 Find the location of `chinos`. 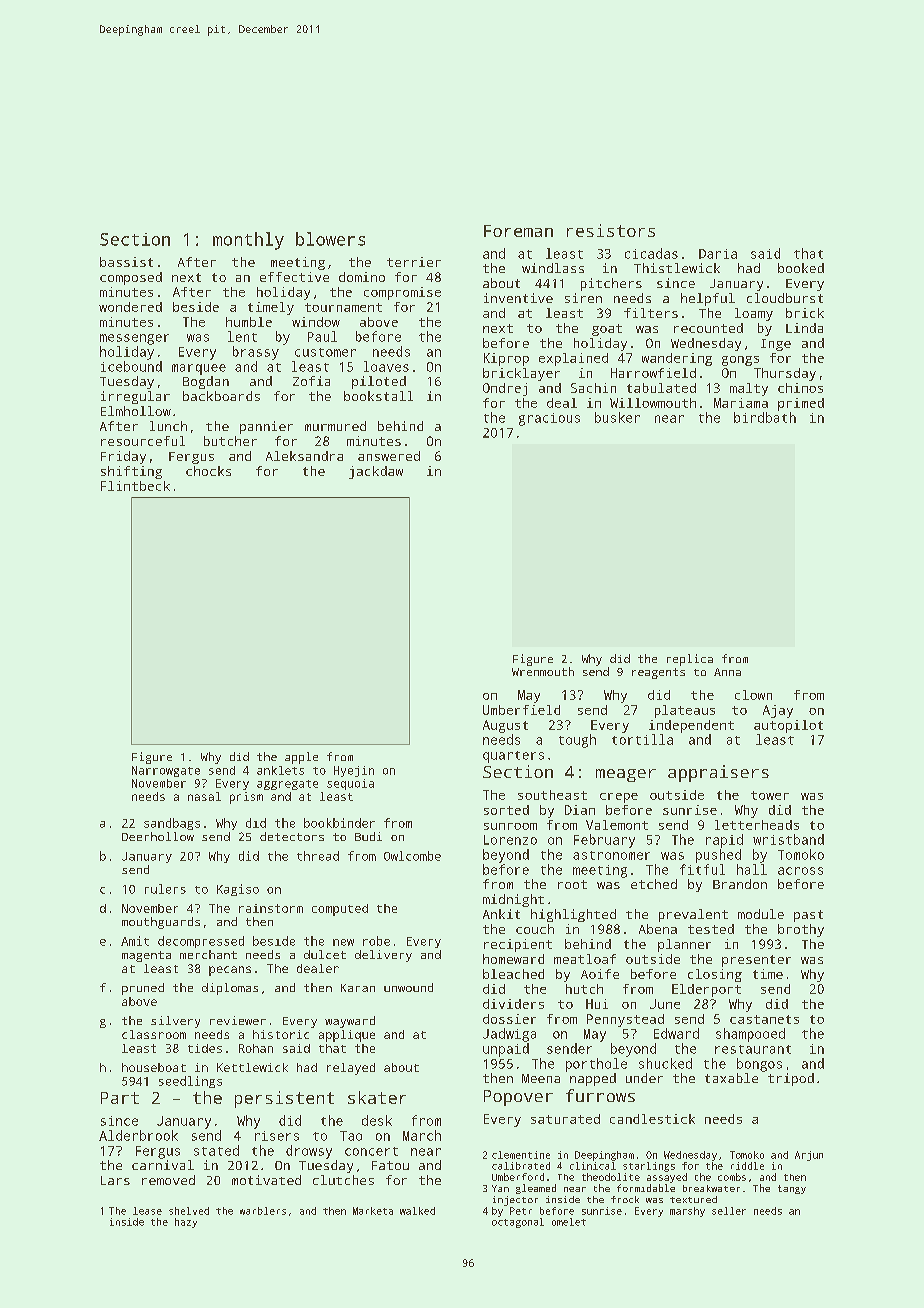

chinos is located at coordinates (800, 388).
